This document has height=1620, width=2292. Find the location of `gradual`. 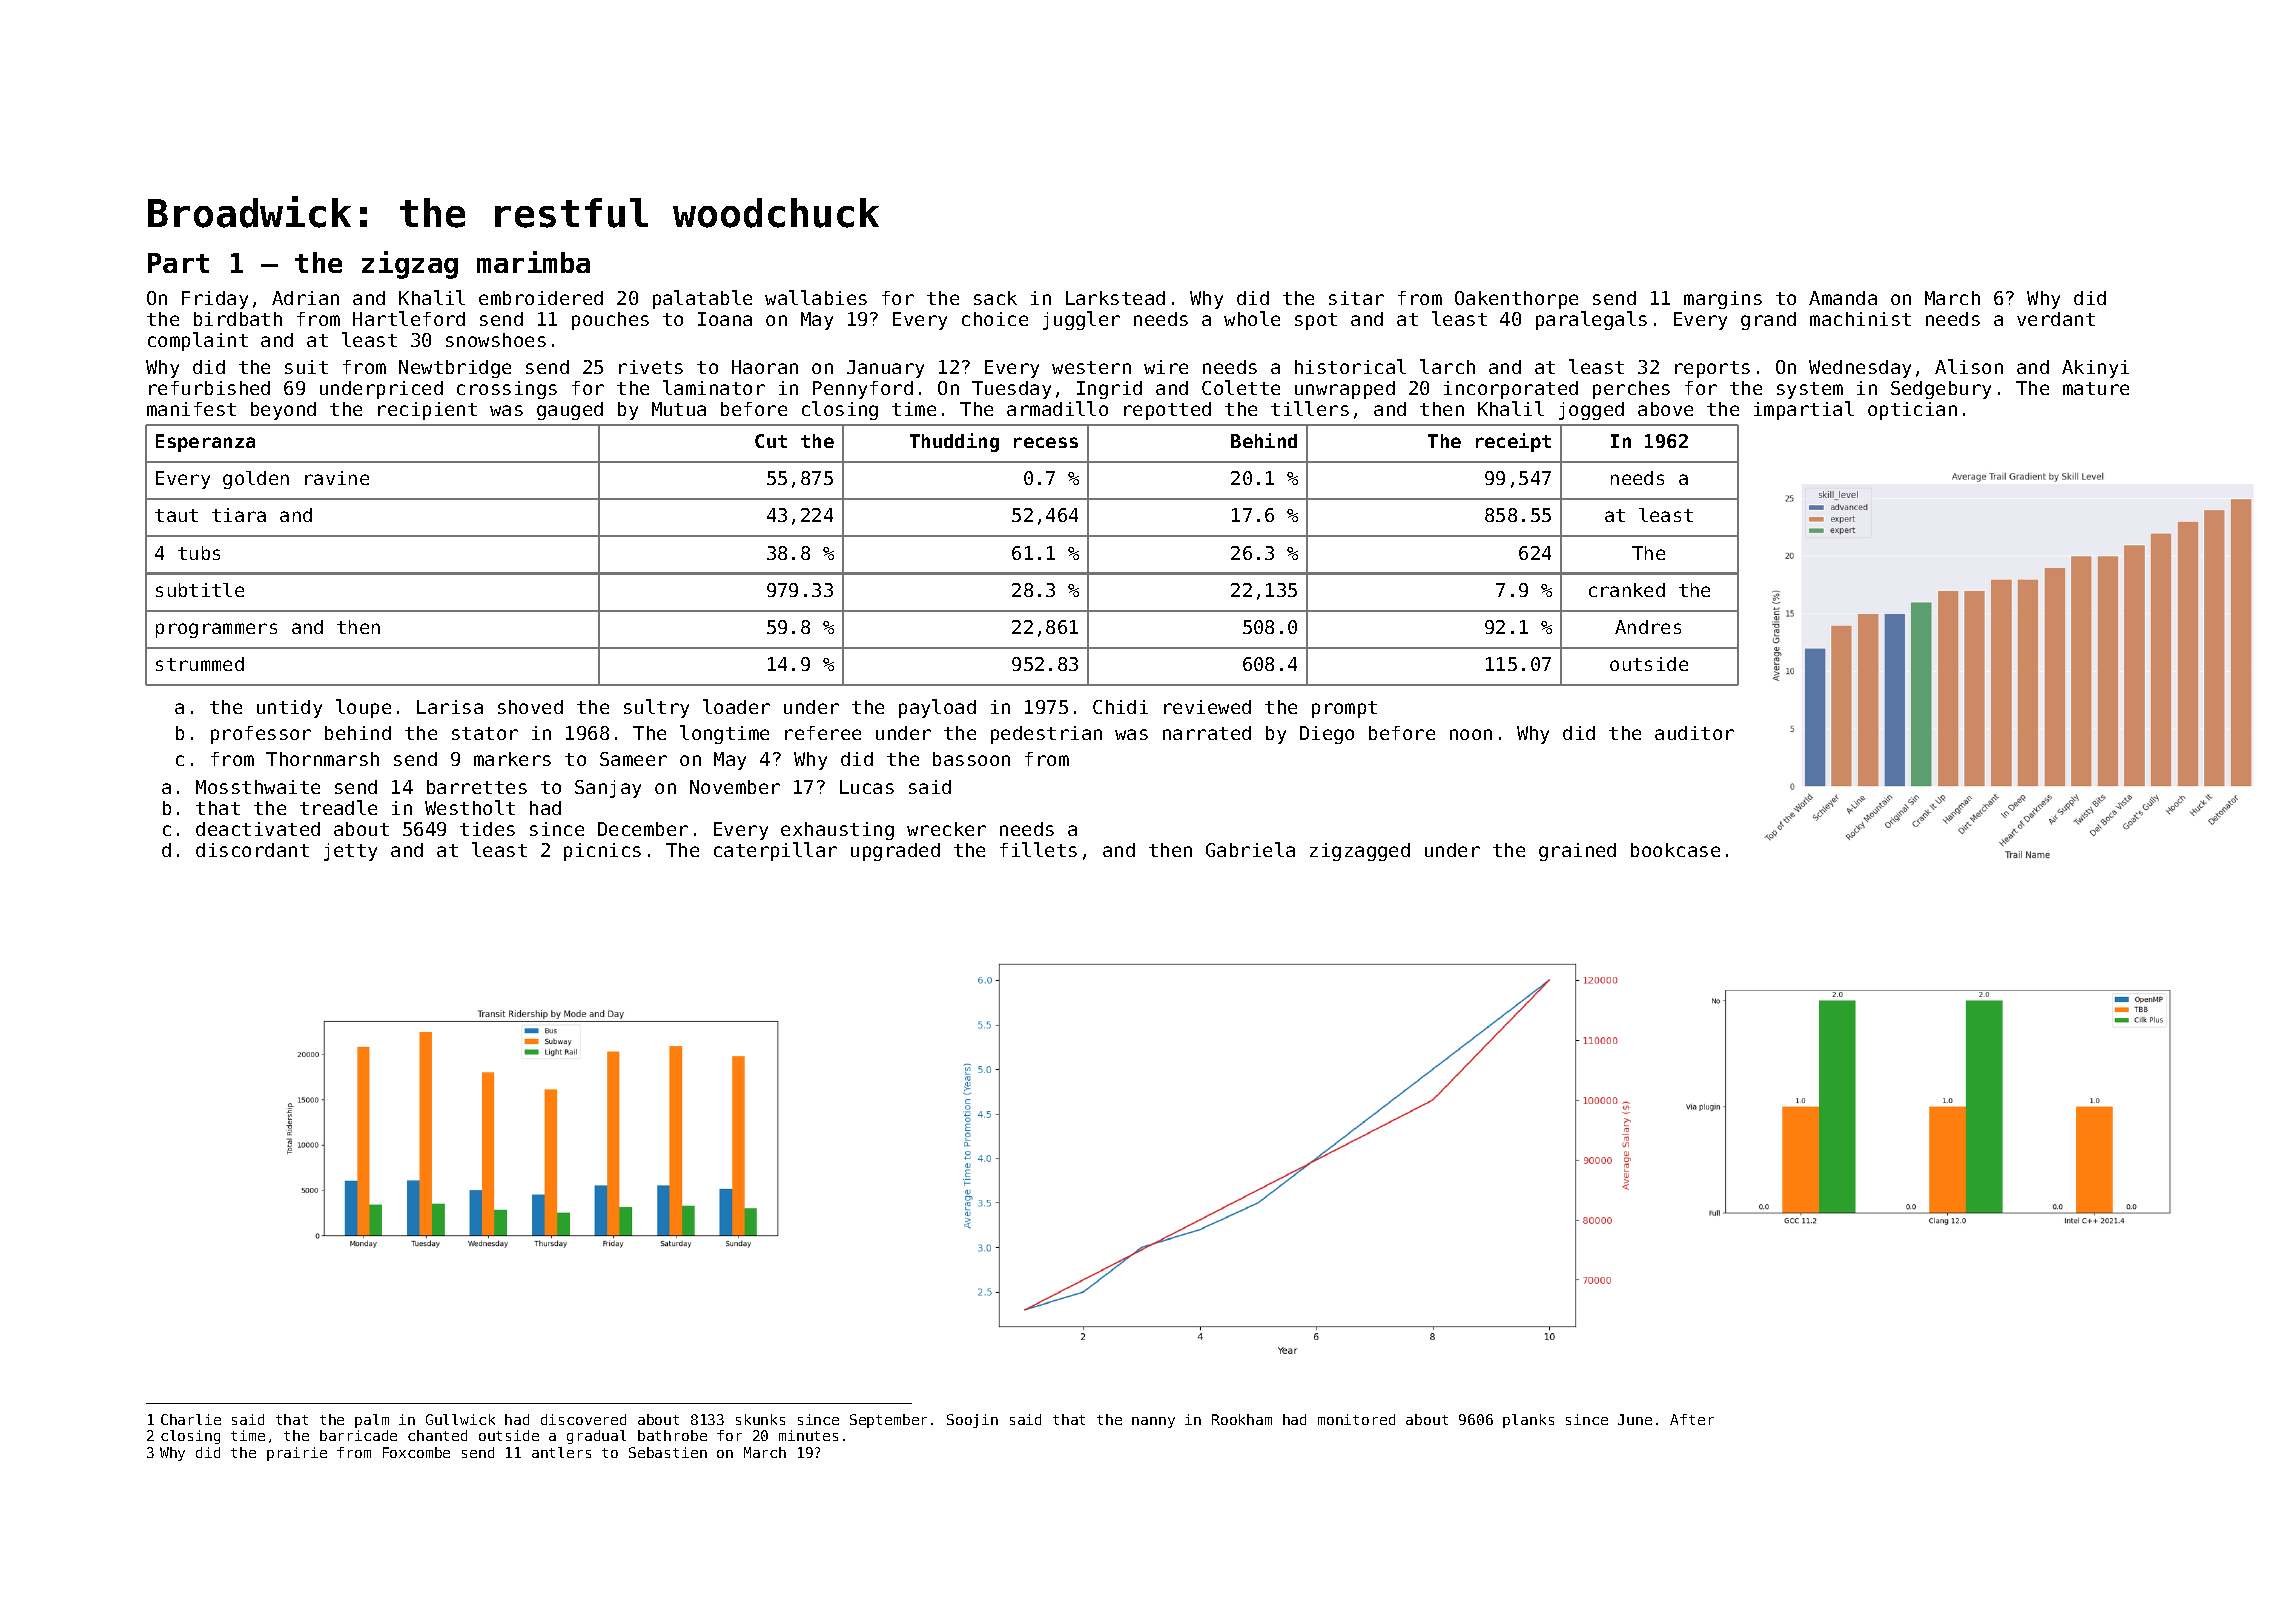

gradual is located at coordinates (596, 1437).
